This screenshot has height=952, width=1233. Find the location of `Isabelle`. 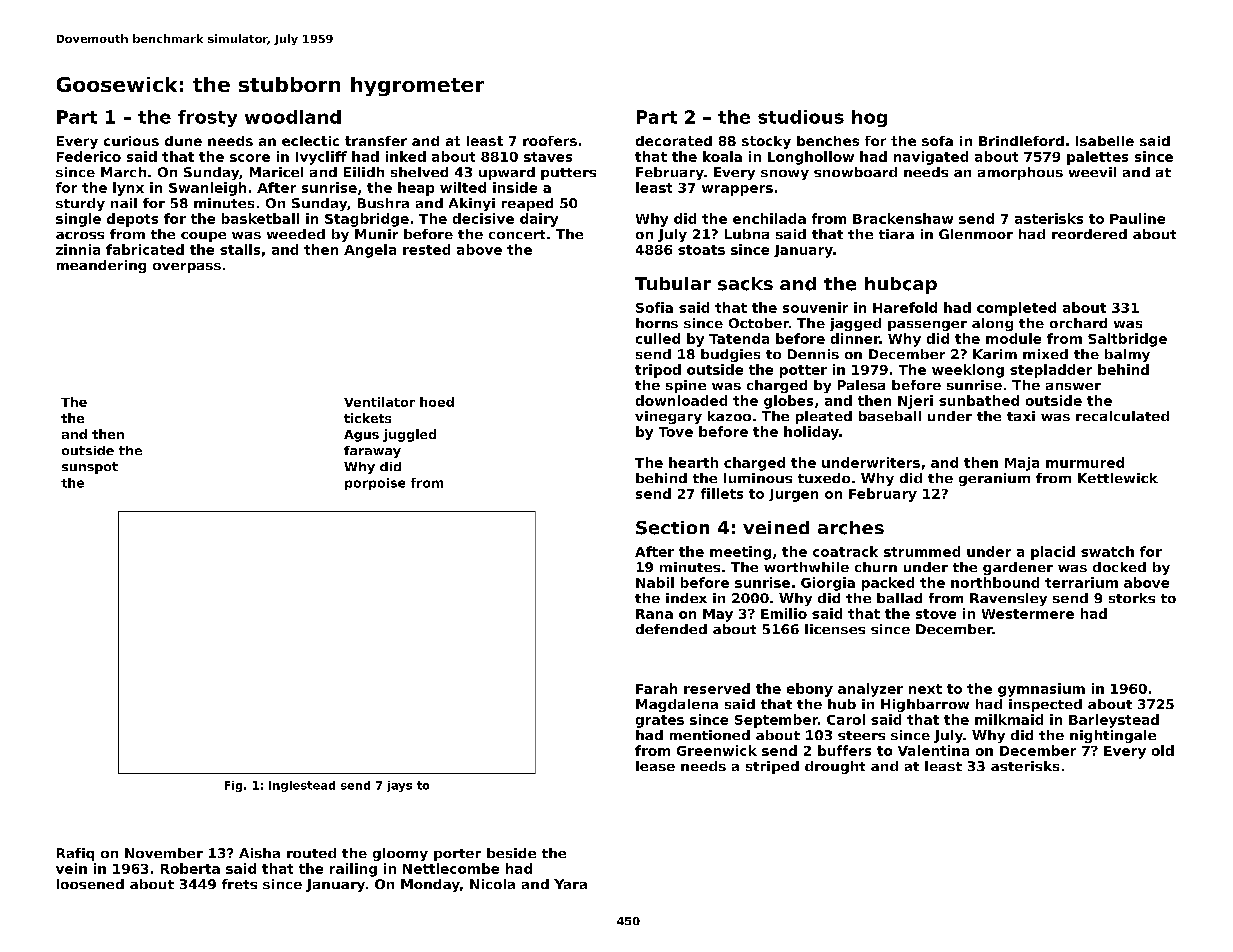

Isabelle is located at coordinates (1105, 141).
